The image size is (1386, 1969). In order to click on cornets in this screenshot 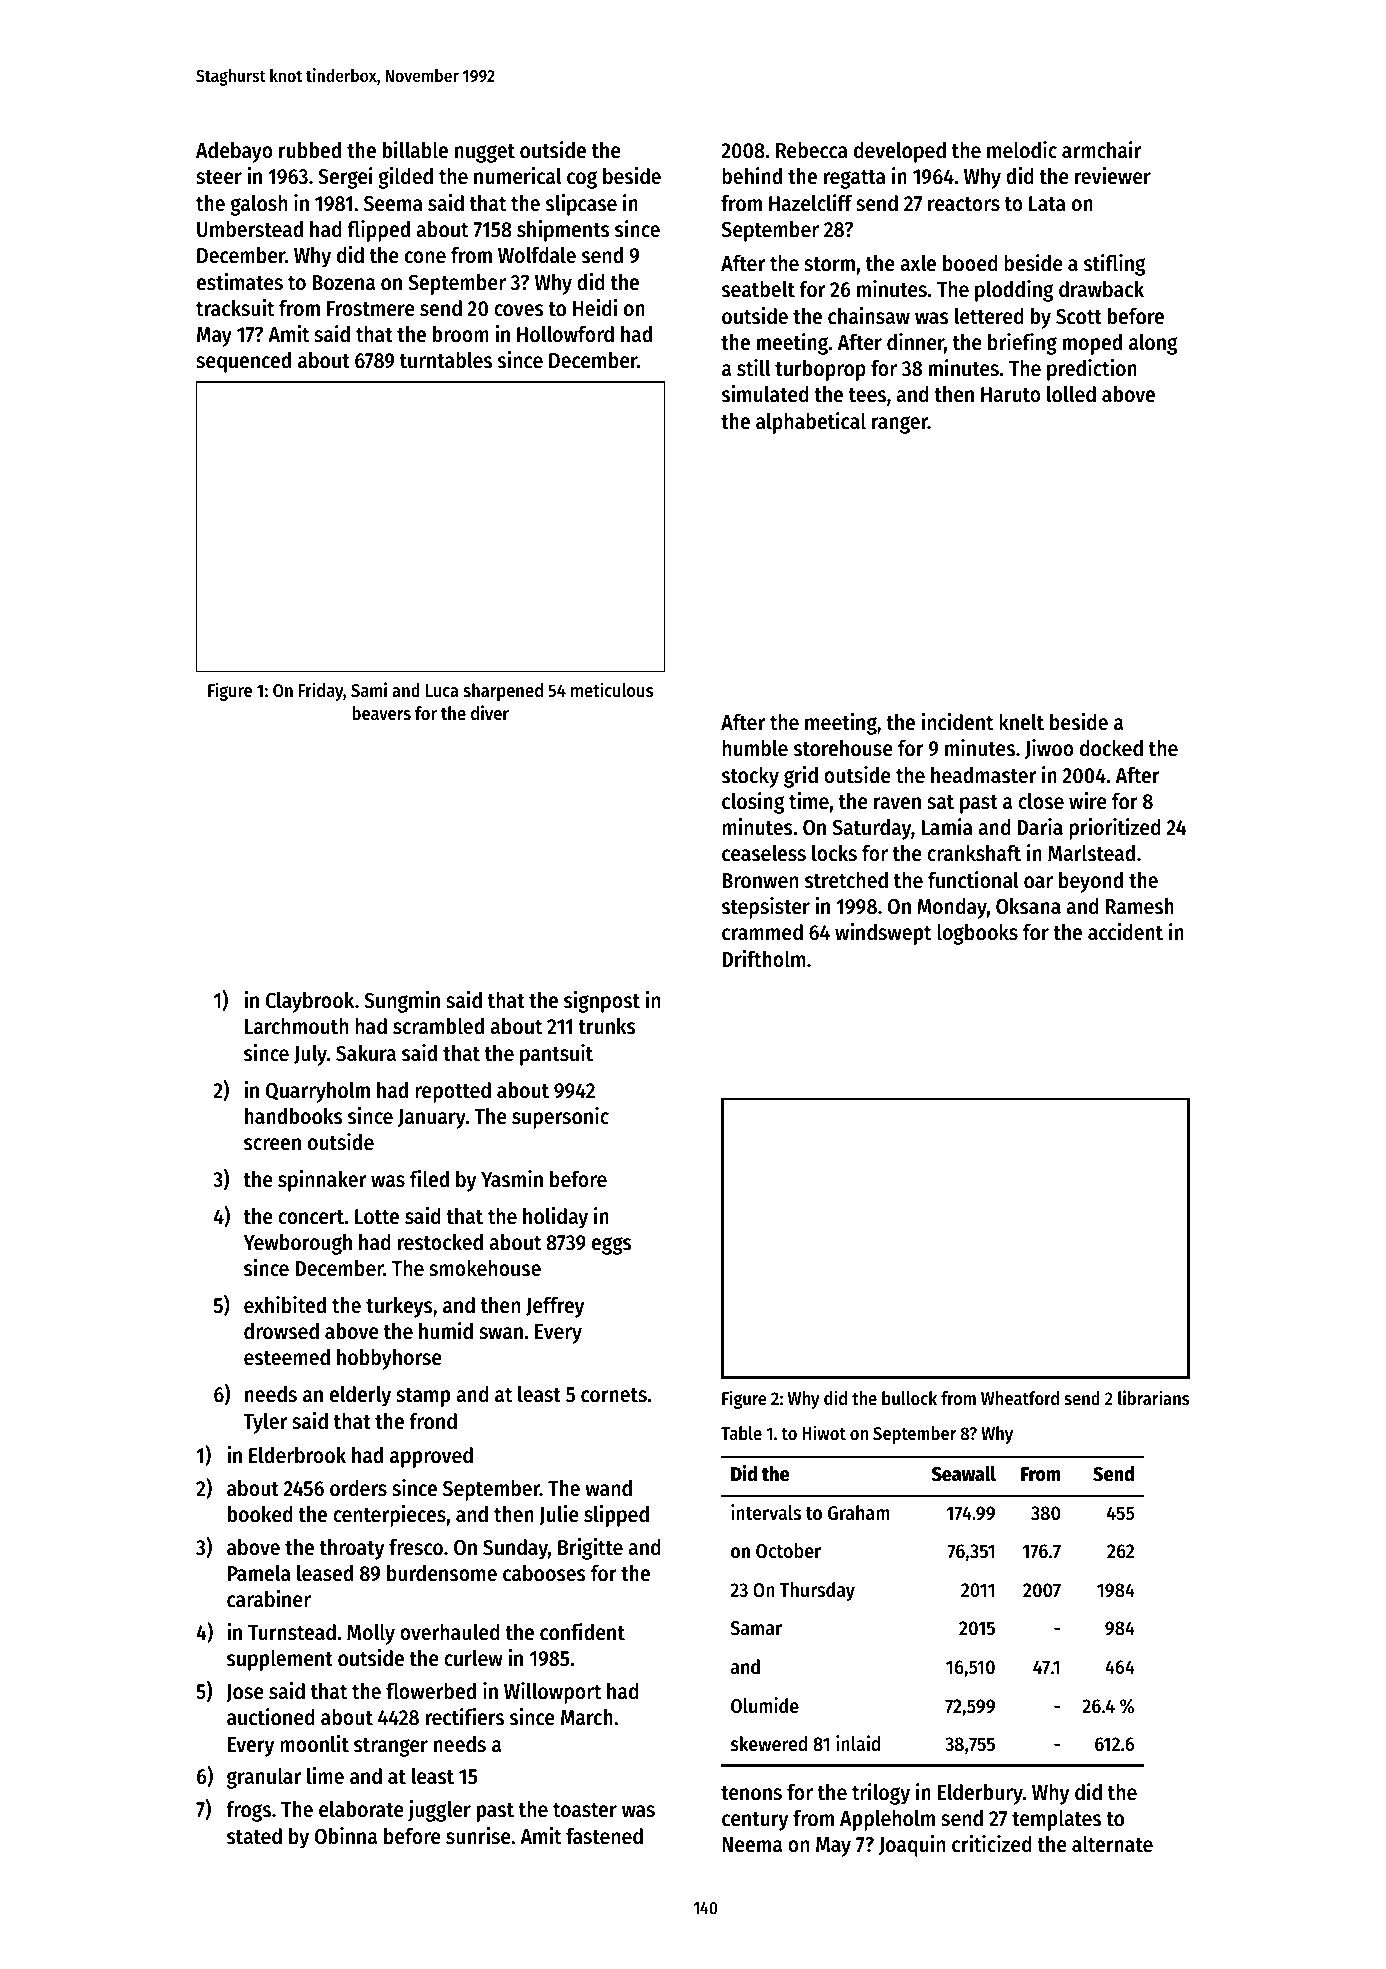, I will do `click(614, 1395)`.
